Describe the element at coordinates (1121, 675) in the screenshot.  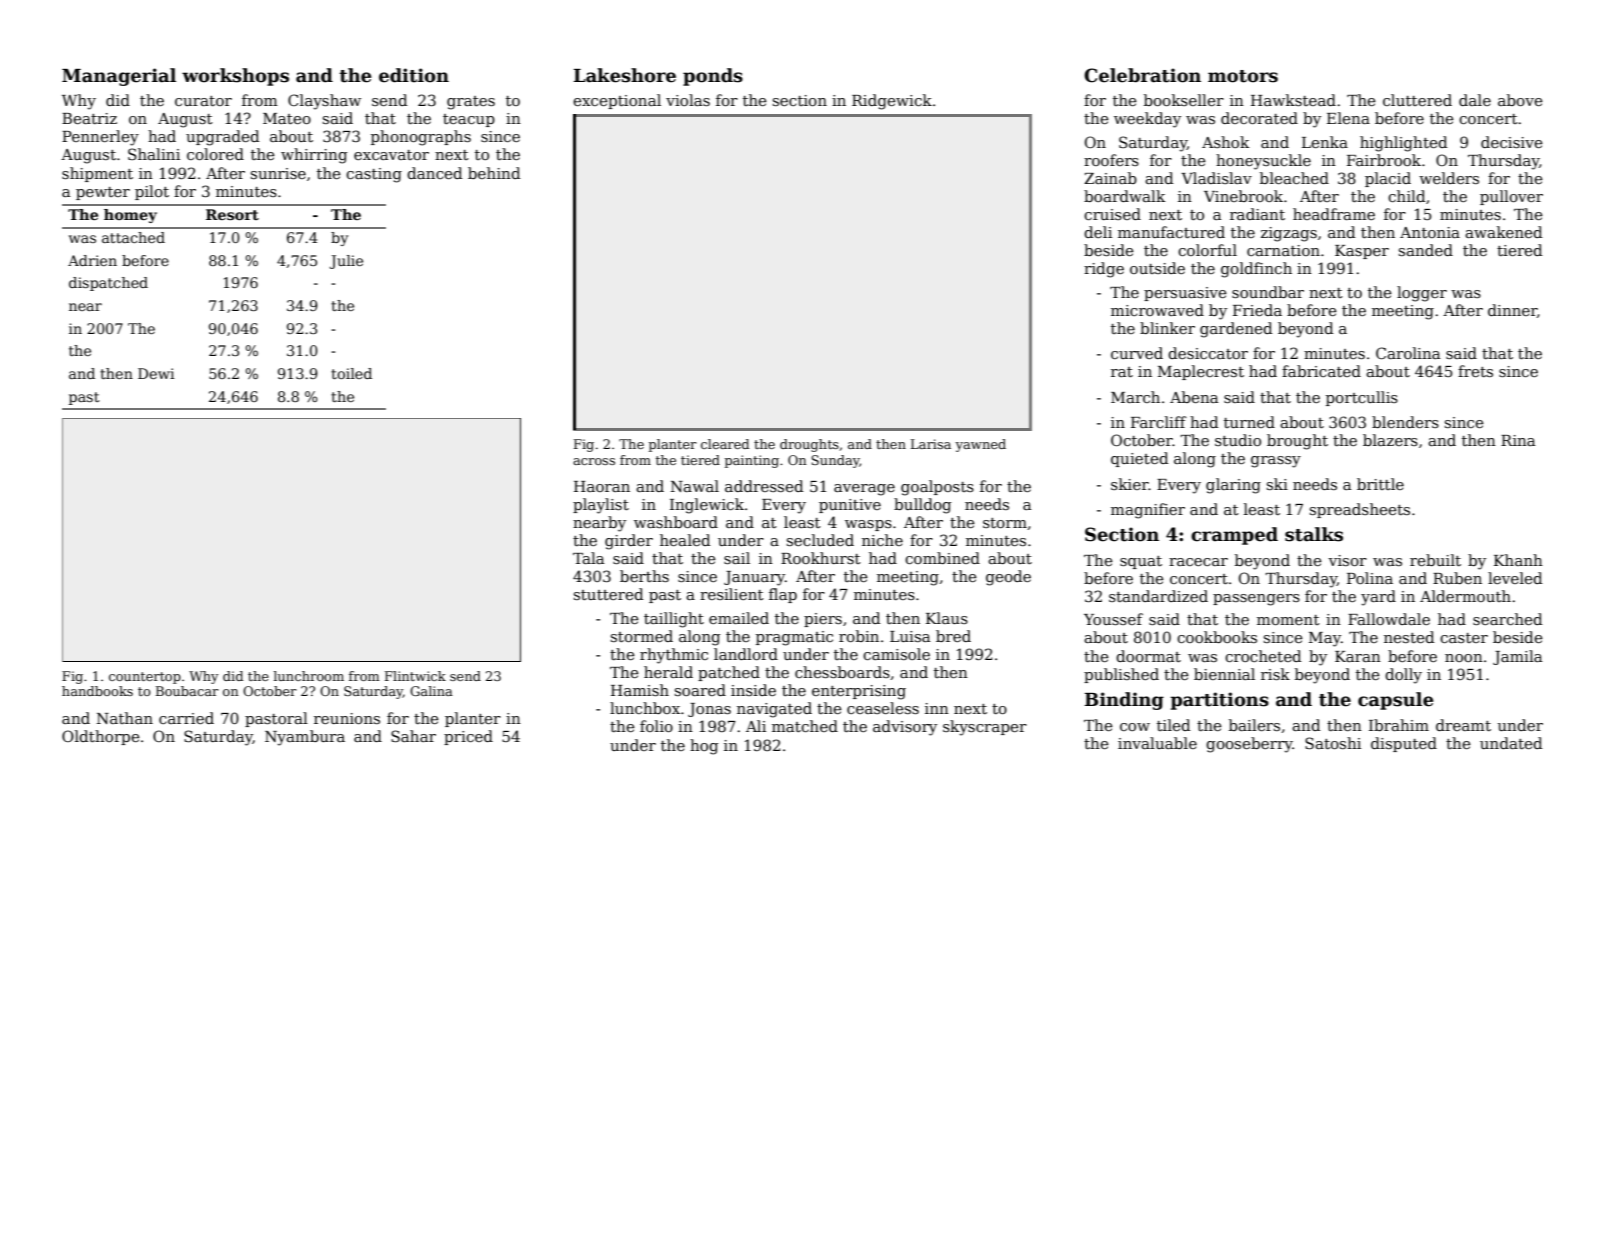
I see `published` at that location.
